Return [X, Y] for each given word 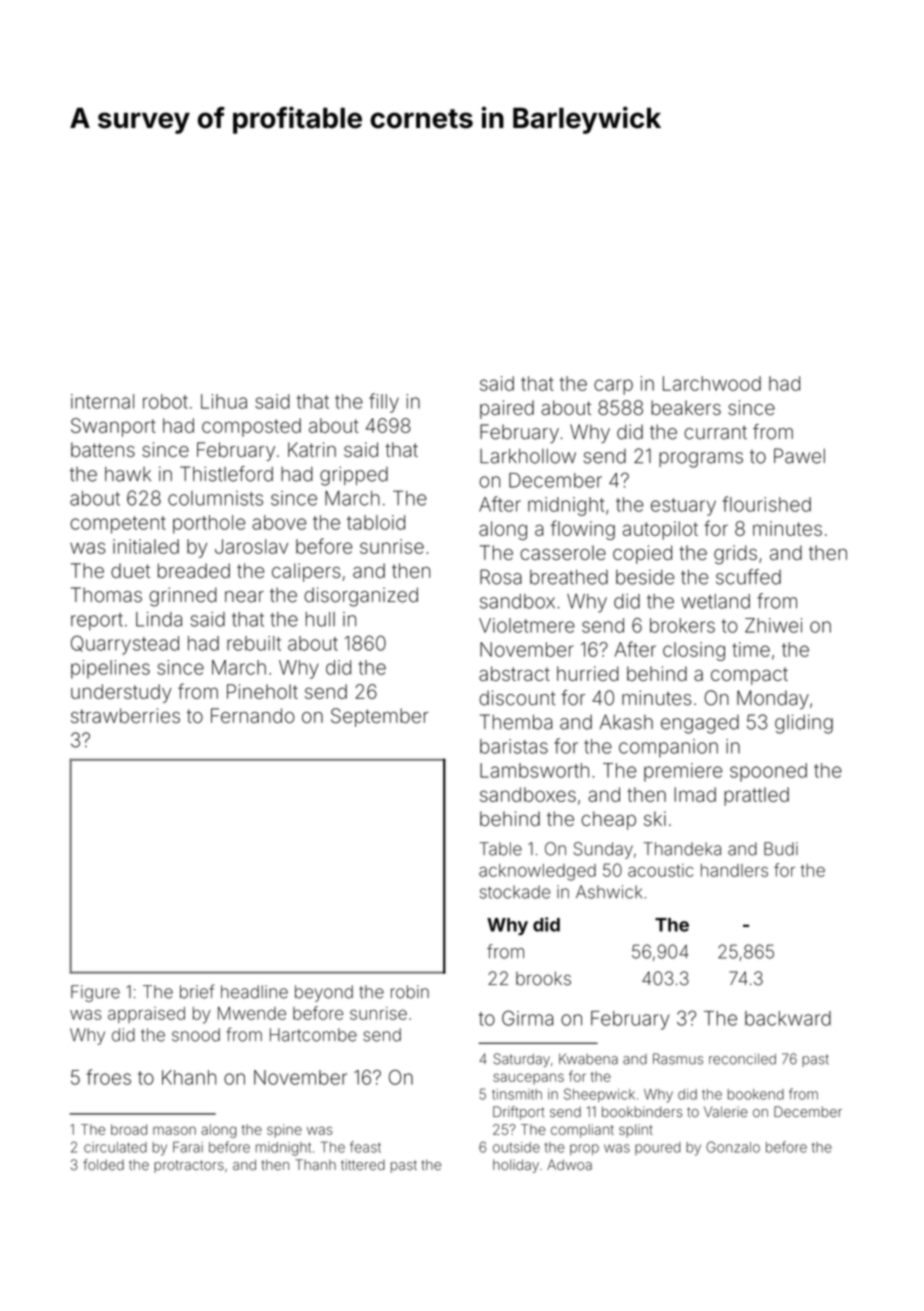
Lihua [224, 401]
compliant [582, 1131]
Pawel [799, 456]
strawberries [125, 715]
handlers [734, 870]
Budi [781, 849]
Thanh [315, 1165]
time [751, 649]
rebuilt [254, 643]
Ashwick [609, 892]
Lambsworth [534, 770]
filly [384, 403]
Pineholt [262, 691]
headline [254, 992]
